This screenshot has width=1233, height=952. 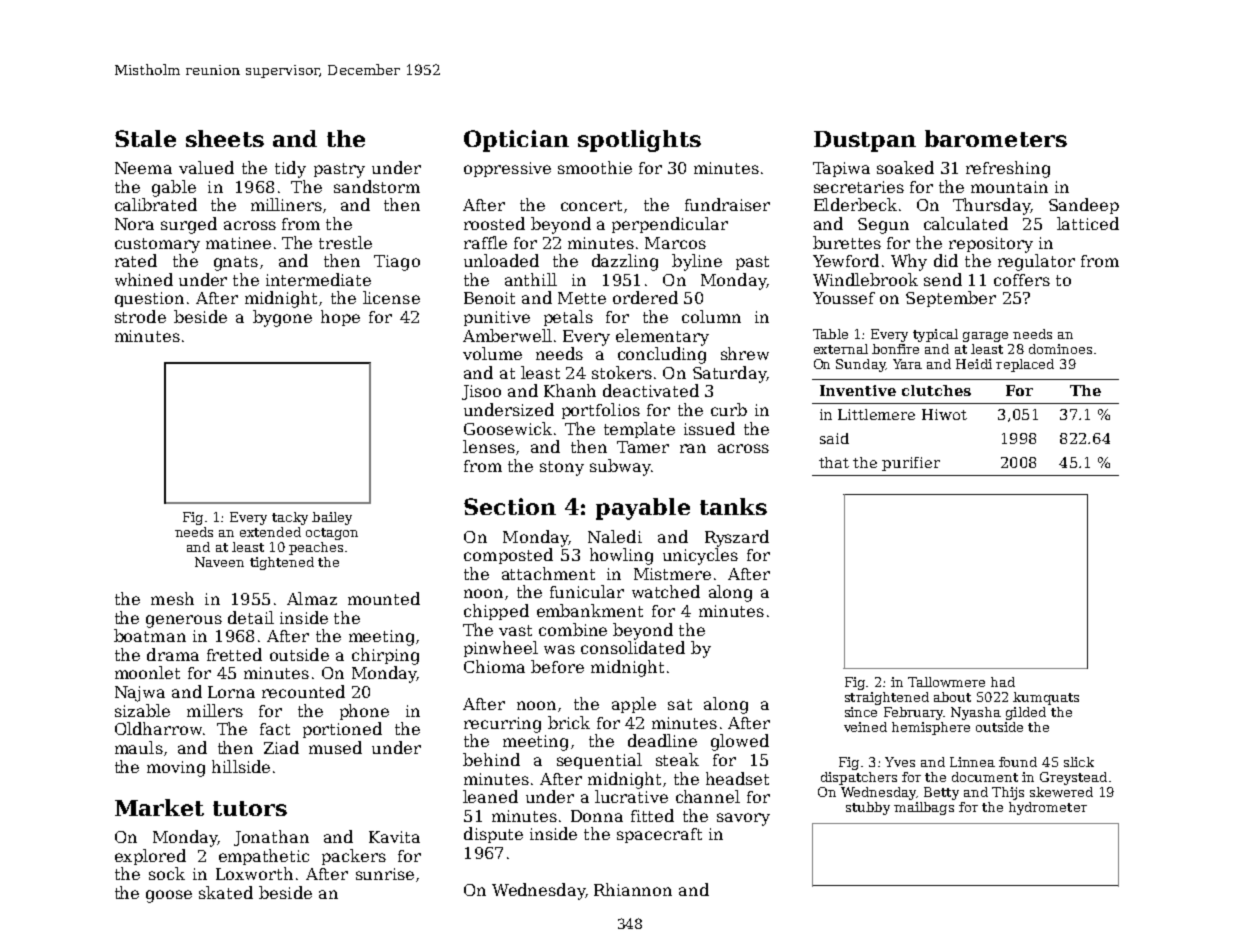 What do you see at coordinates (639, 430) in the screenshot?
I see `template` at bounding box center [639, 430].
